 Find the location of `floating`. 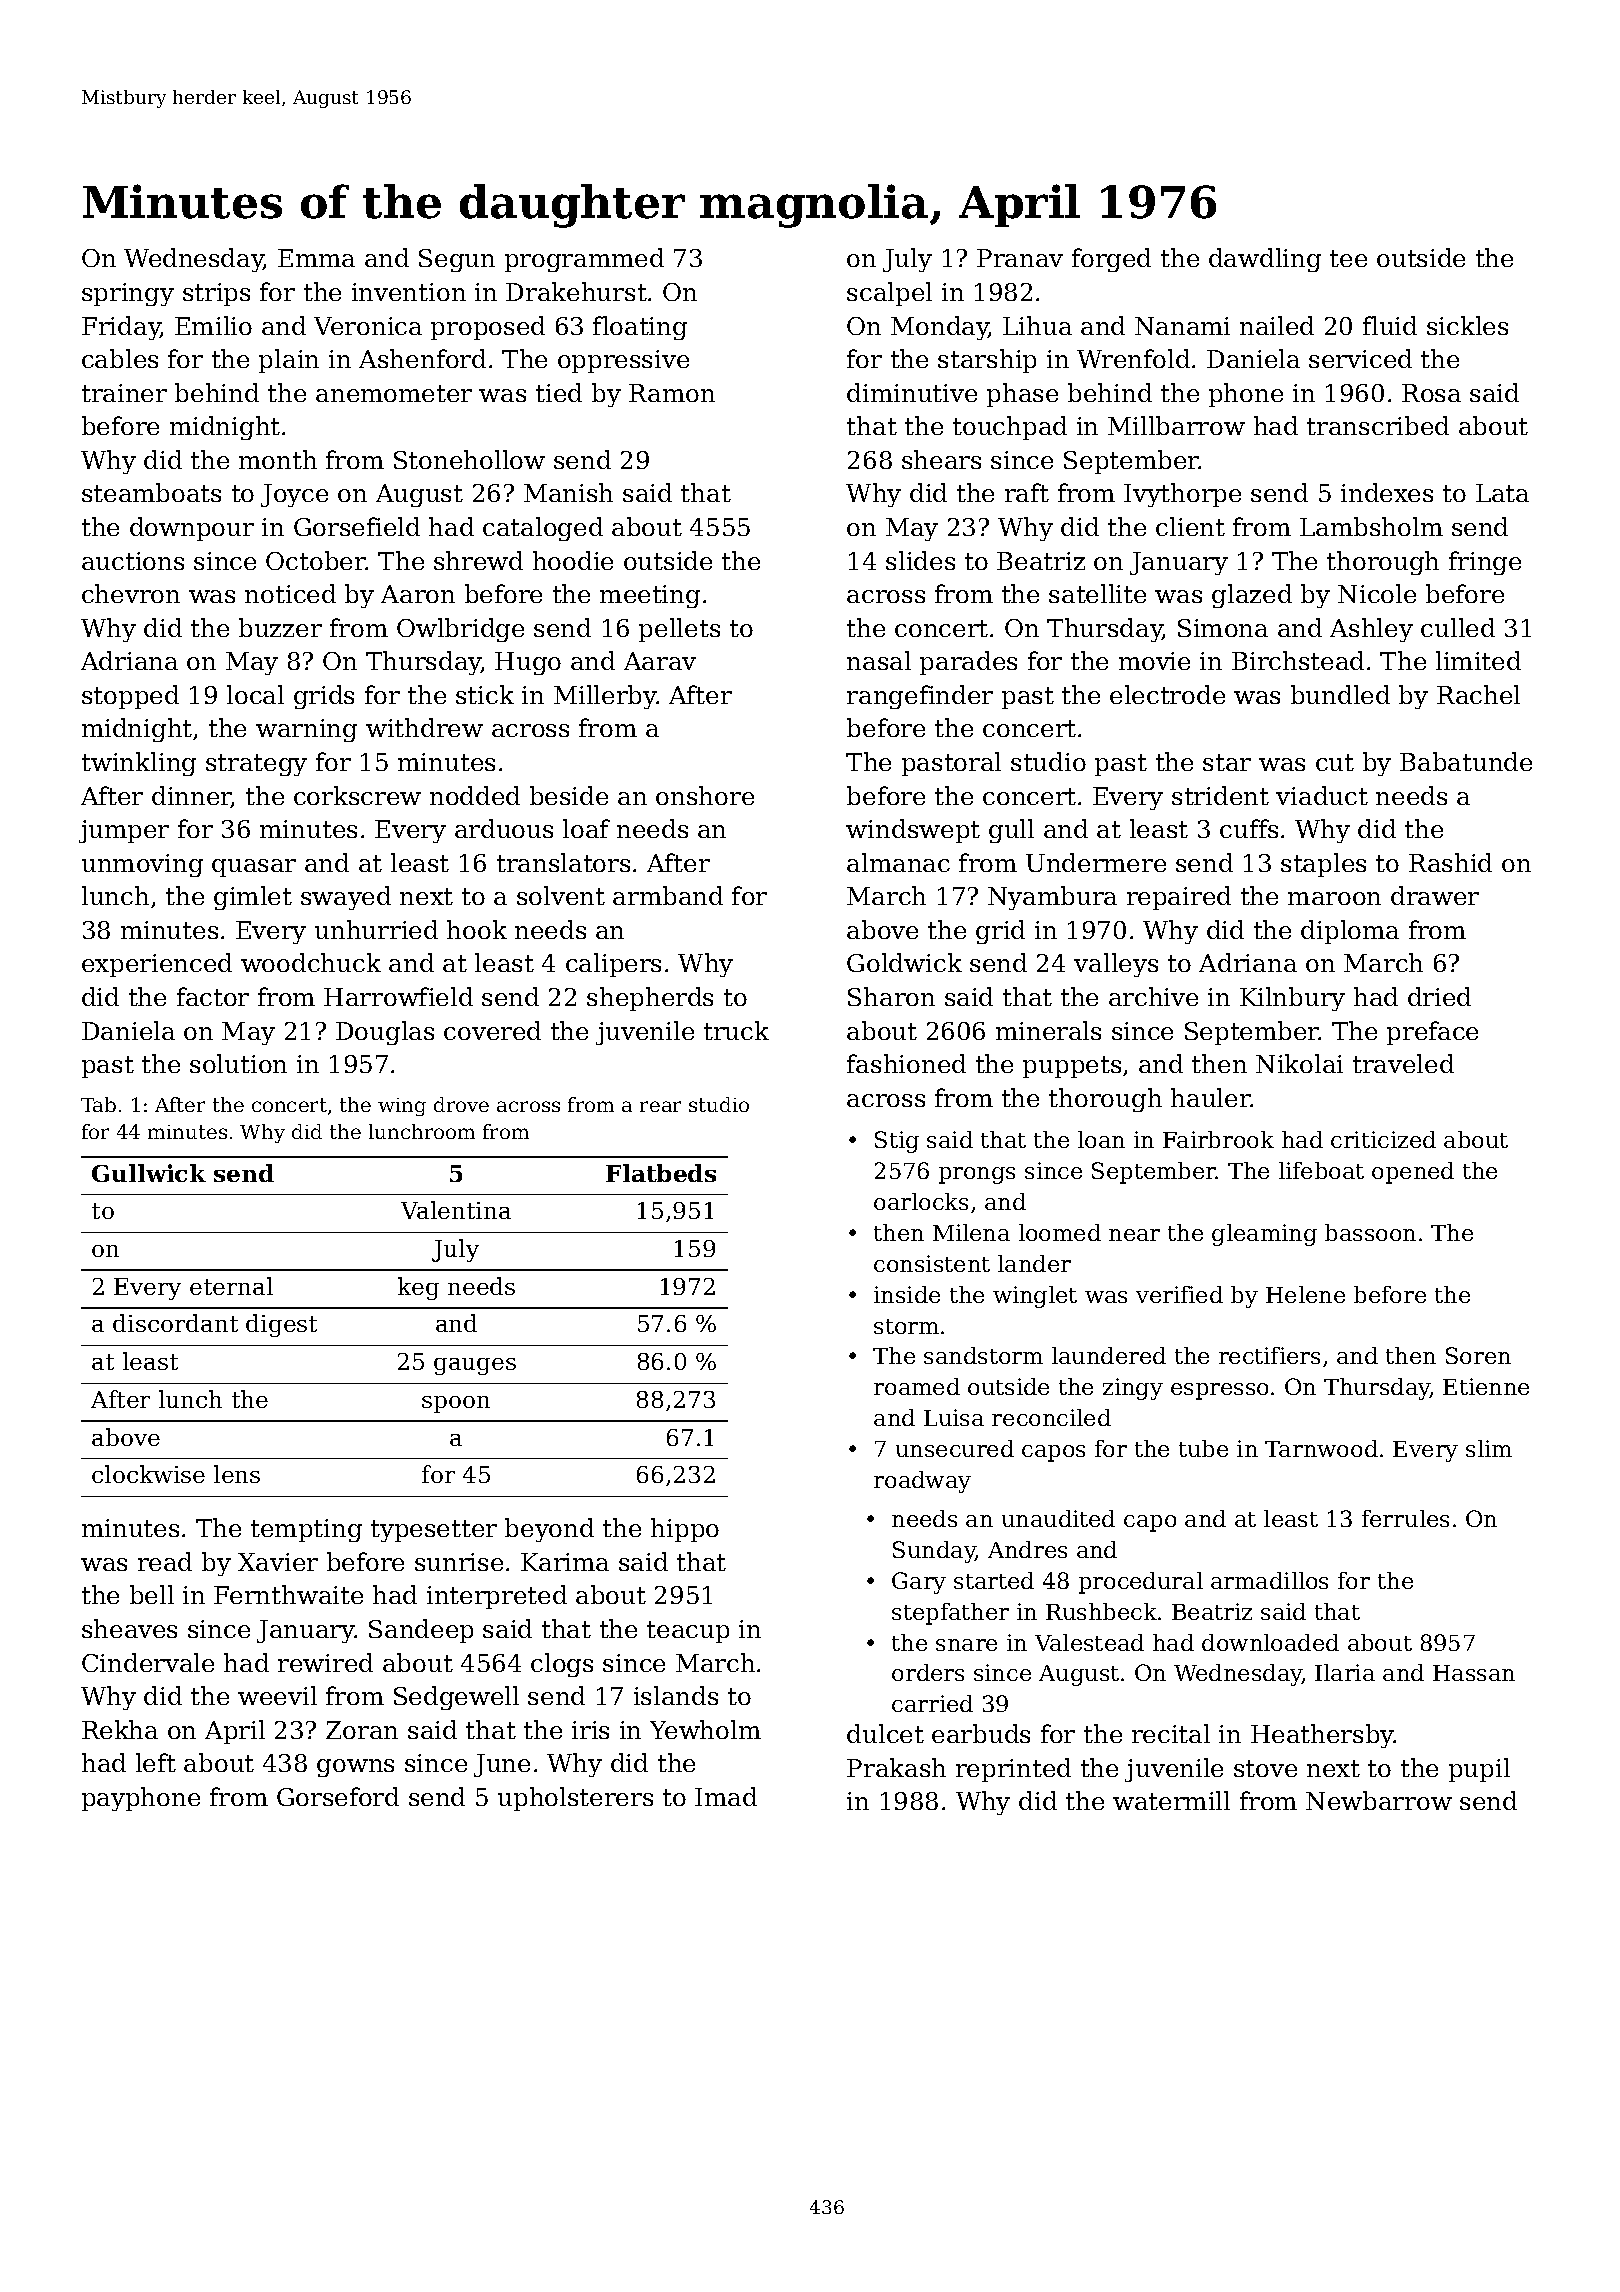

floating is located at coordinates (640, 328).
